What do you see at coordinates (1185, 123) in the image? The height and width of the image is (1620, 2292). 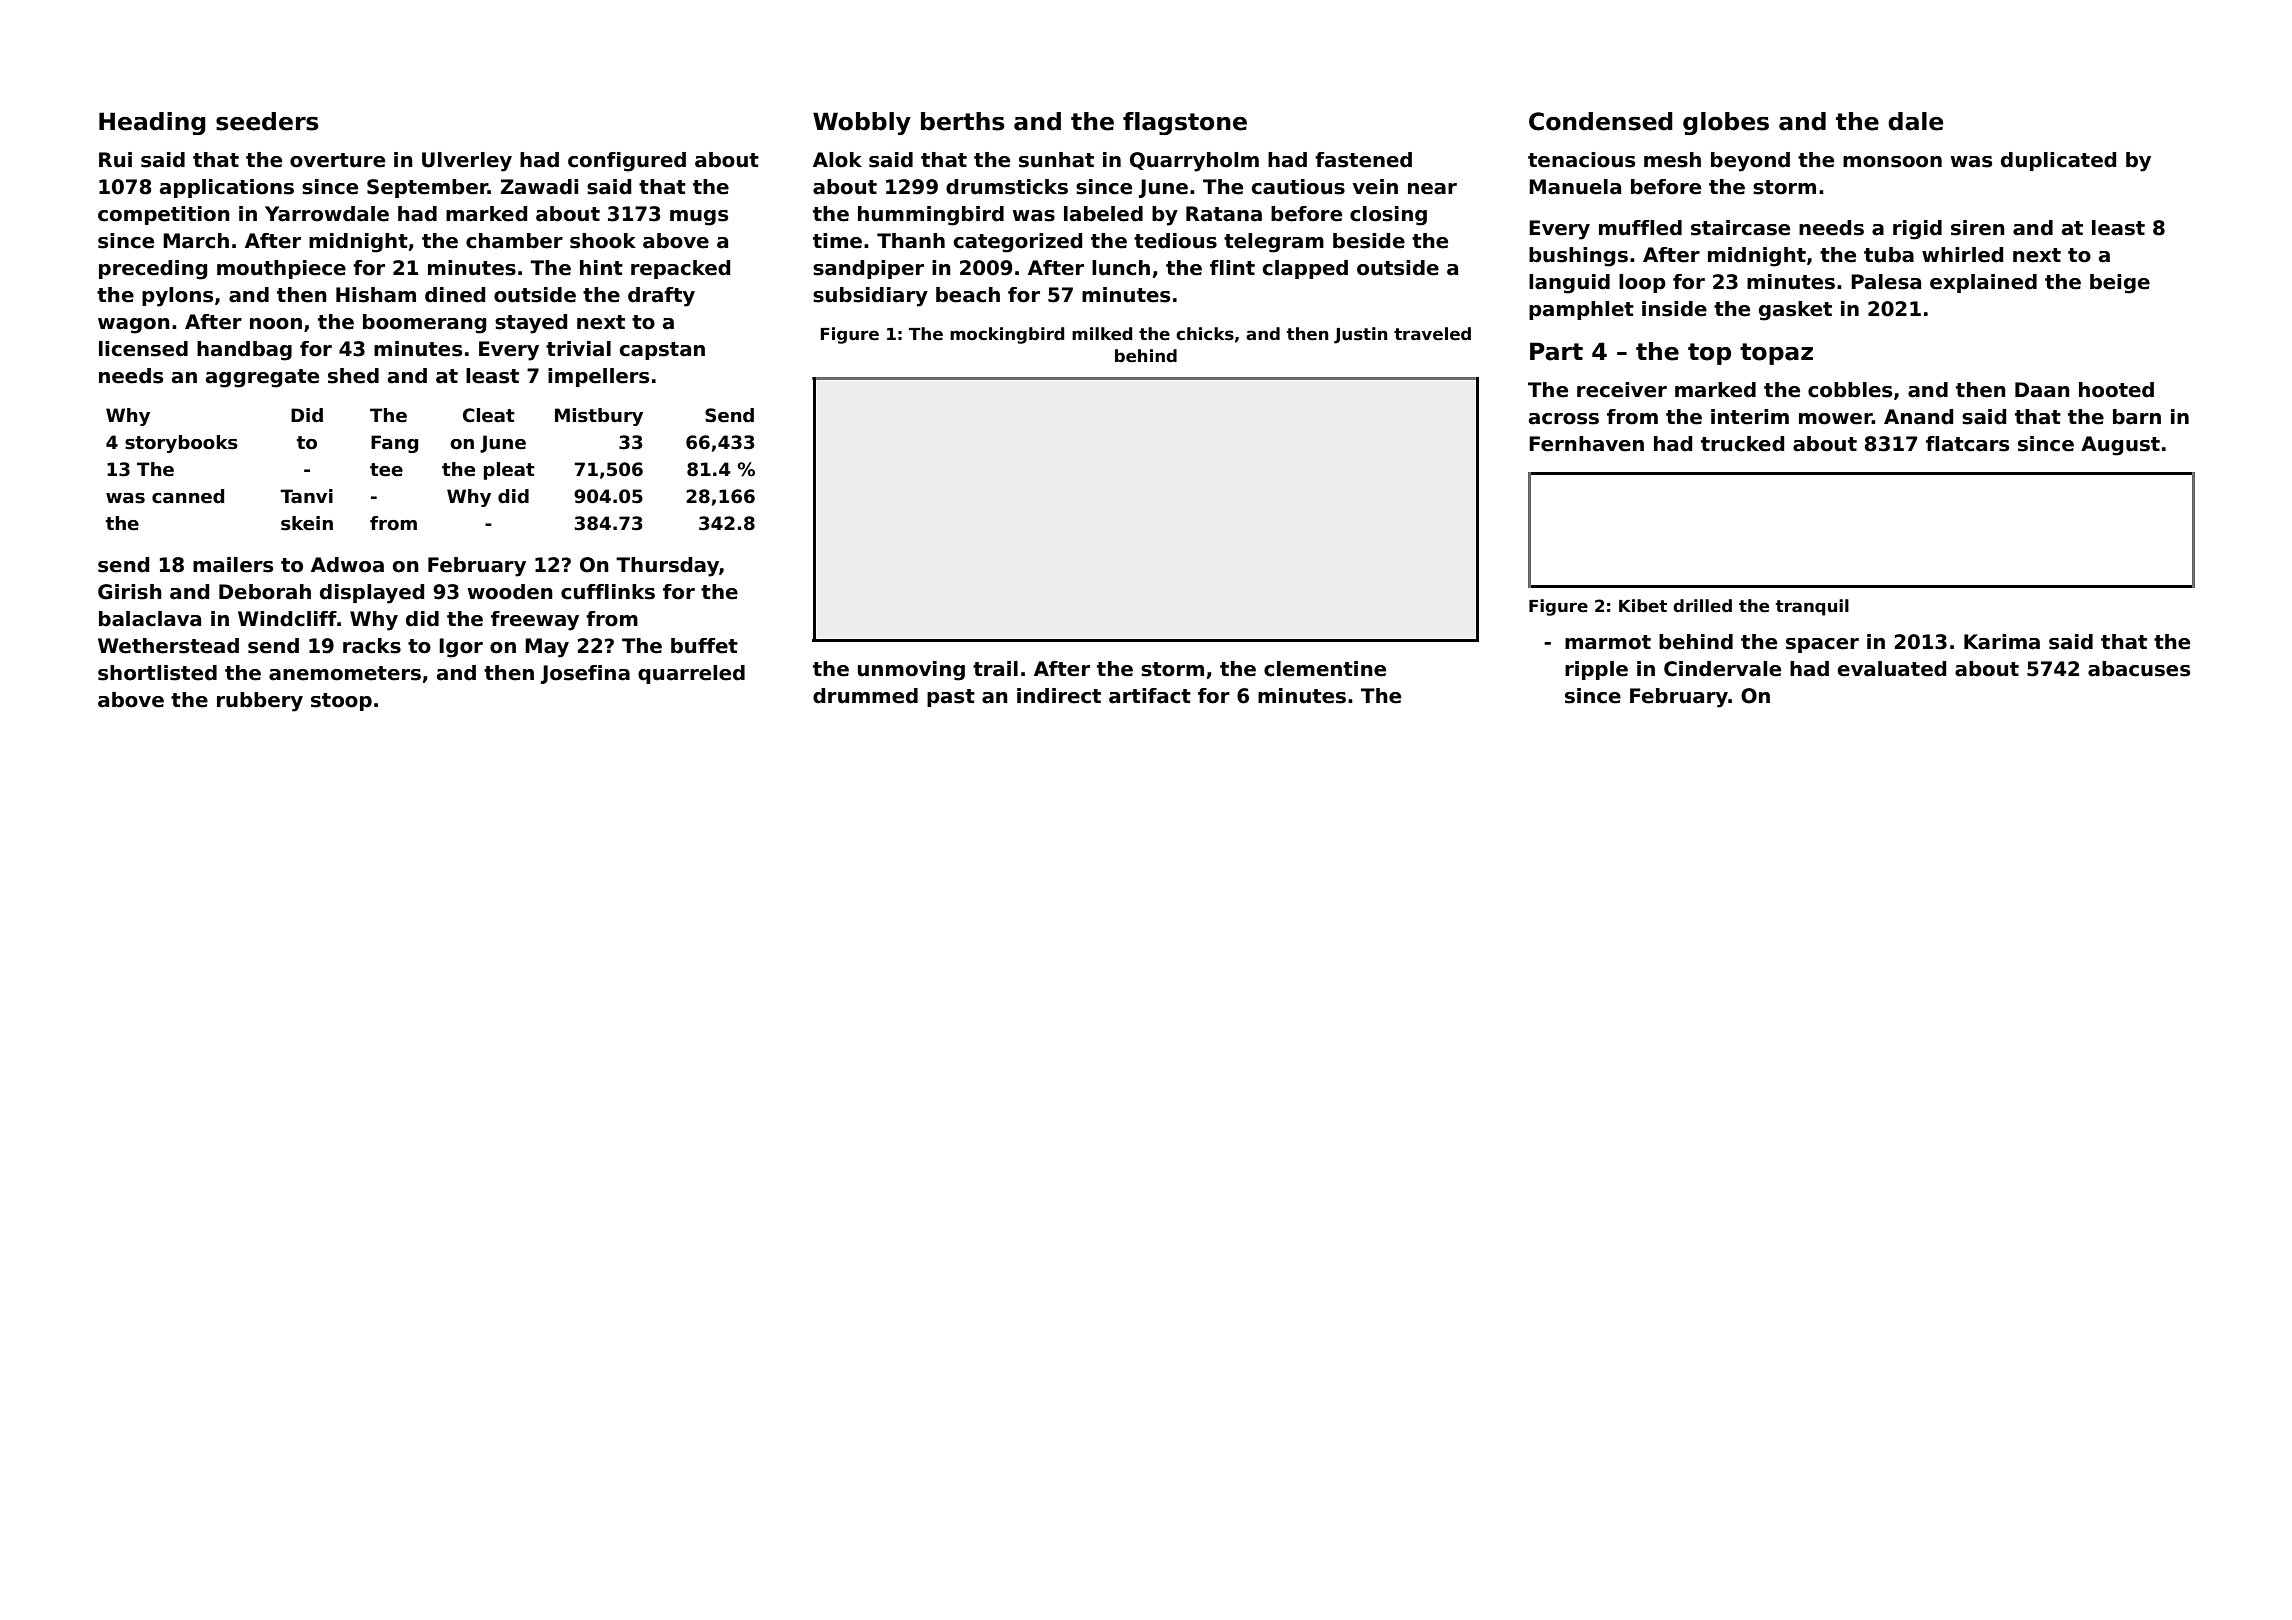 I see `flagstone` at bounding box center [1185, 123].
